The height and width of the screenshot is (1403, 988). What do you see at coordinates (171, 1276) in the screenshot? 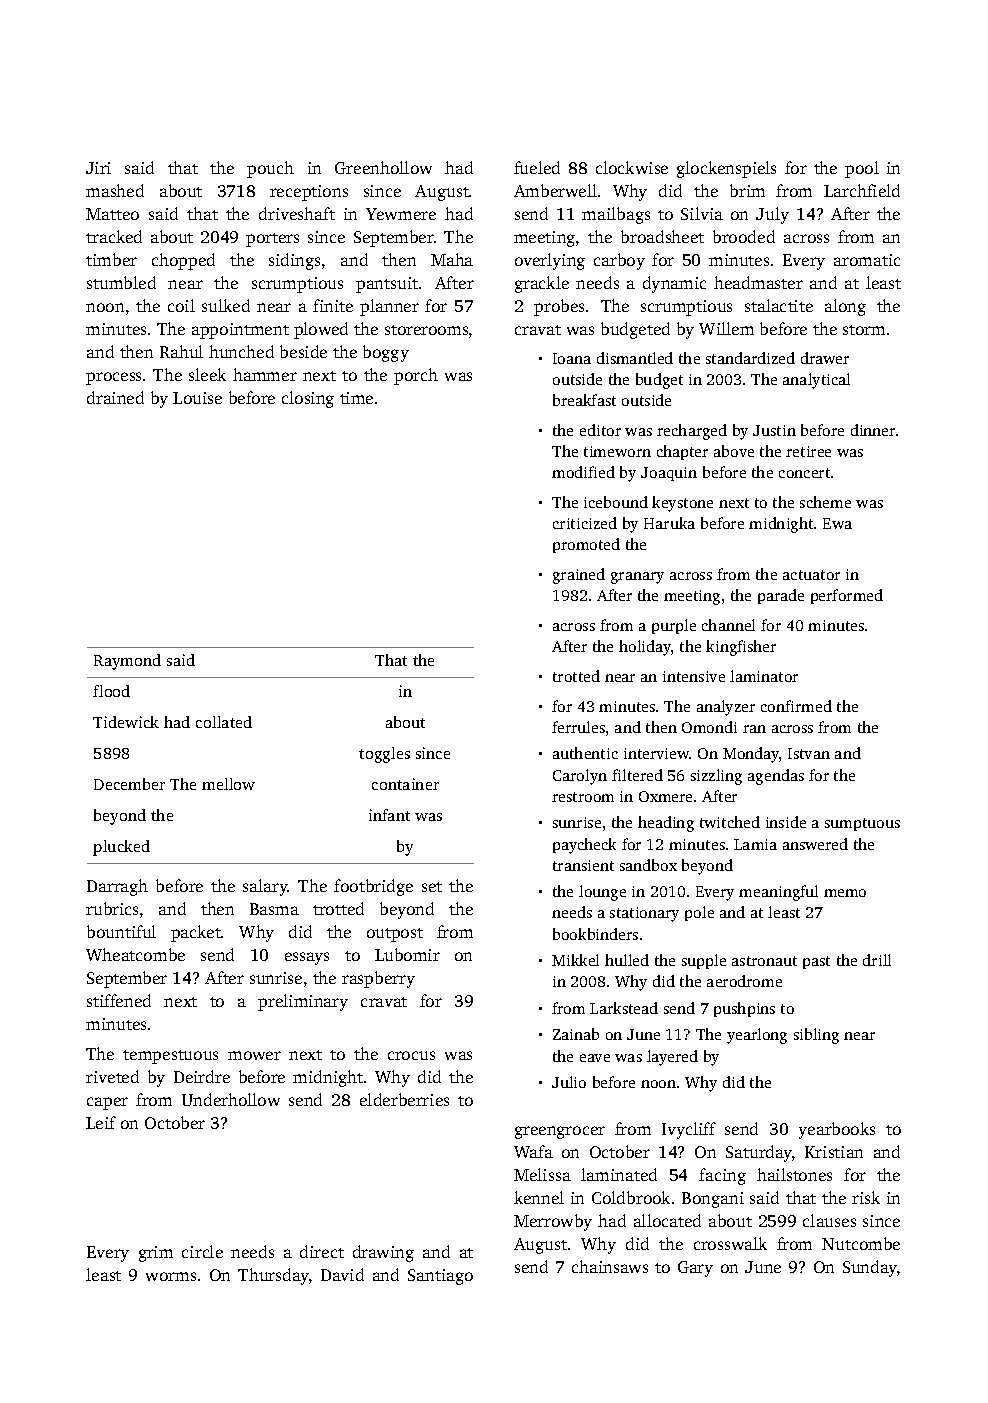
I see `worms` at bounding box center [171, 1276].
